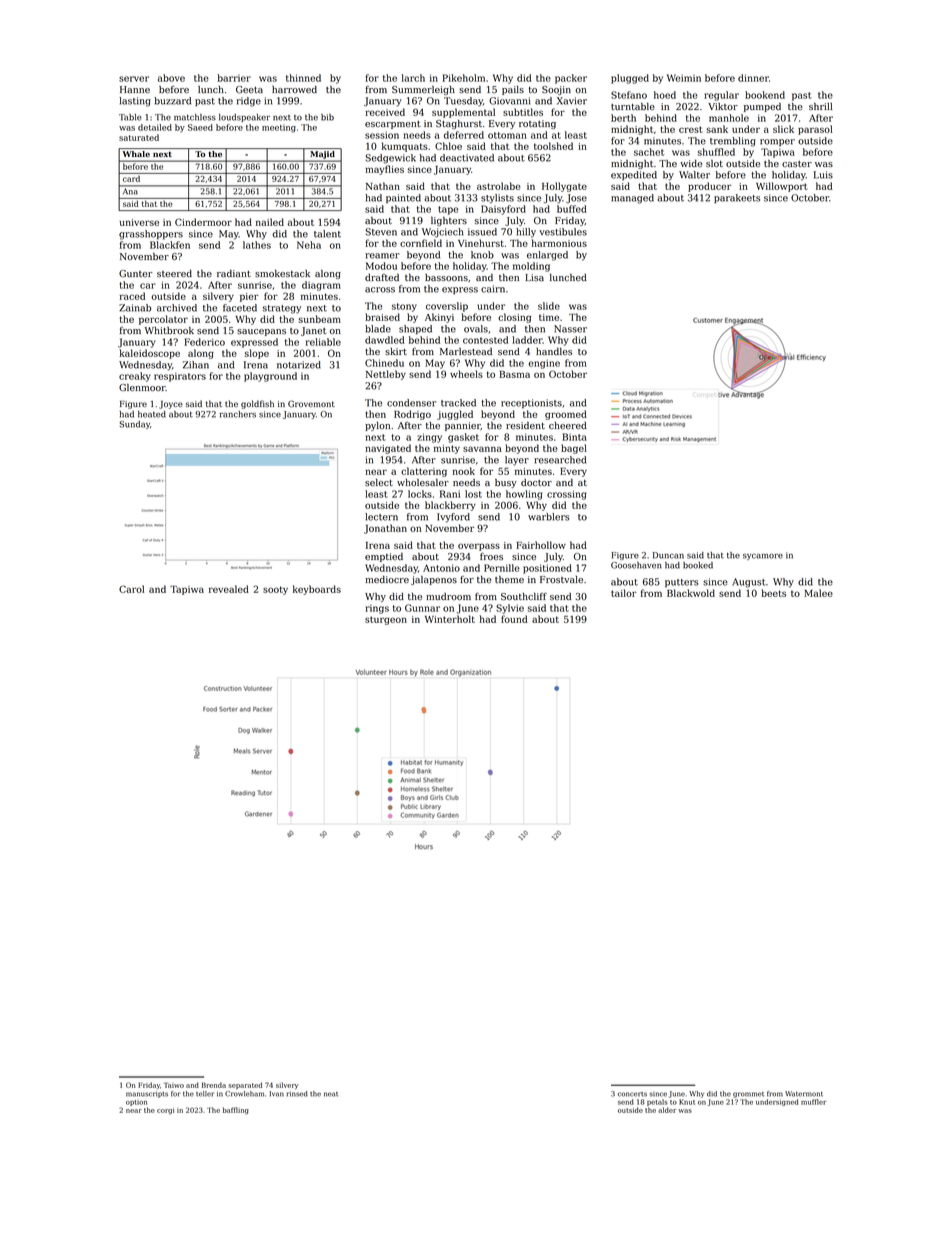 This screenshot has height=1233, width=952. I want to click on Pikeholm, so click(463, 78).
